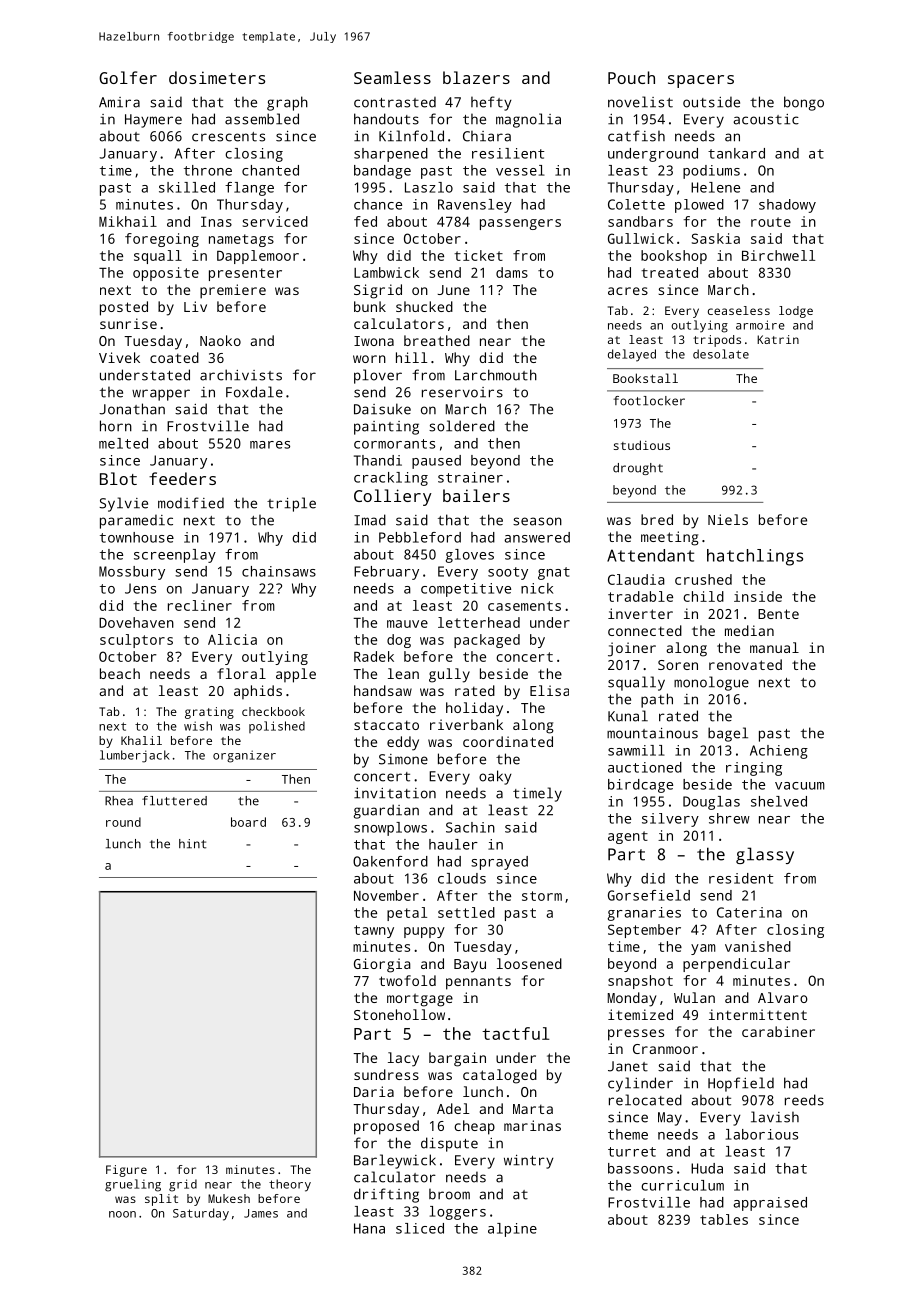 The height and width of the page is (1308, 924). What do you see at coordinates (277, 727) in the page?
I see `polished` at bounding box center [277, 727].
